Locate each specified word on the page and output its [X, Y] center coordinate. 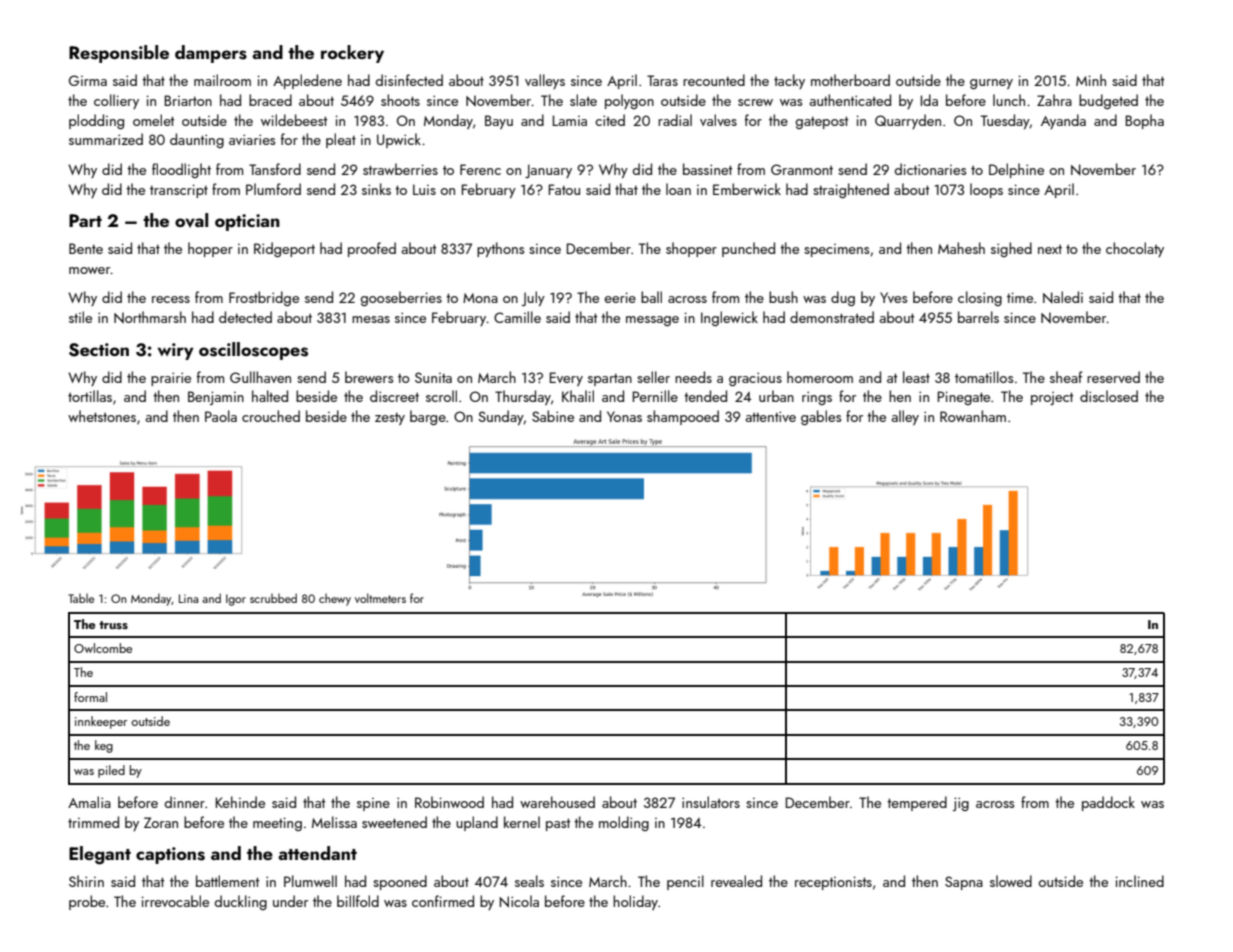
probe [87, 902]
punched [748, 249]
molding [624, 823]
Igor [236, 600]
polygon [629, 101]
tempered [917, 803]
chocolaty [1135, 249]
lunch [1009, 100]
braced [270, 100]
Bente [86, 248]
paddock [1108, 803]
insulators [711, 802]
